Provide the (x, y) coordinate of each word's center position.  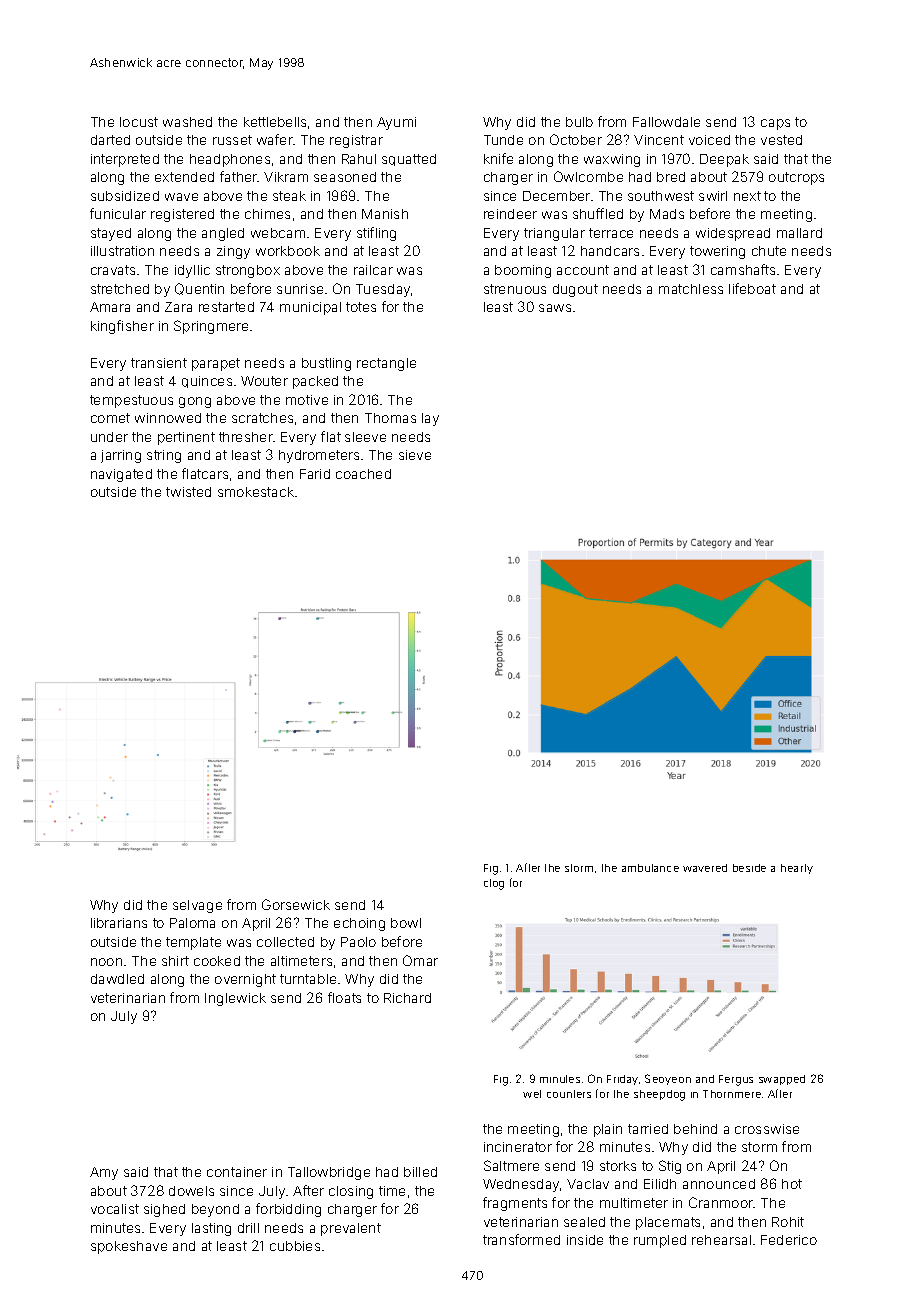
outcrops (796, 178)
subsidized (125, 196)
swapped (782, 1080)
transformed (521, 1239)
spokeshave (129, 1247)
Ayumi (396, 123)
